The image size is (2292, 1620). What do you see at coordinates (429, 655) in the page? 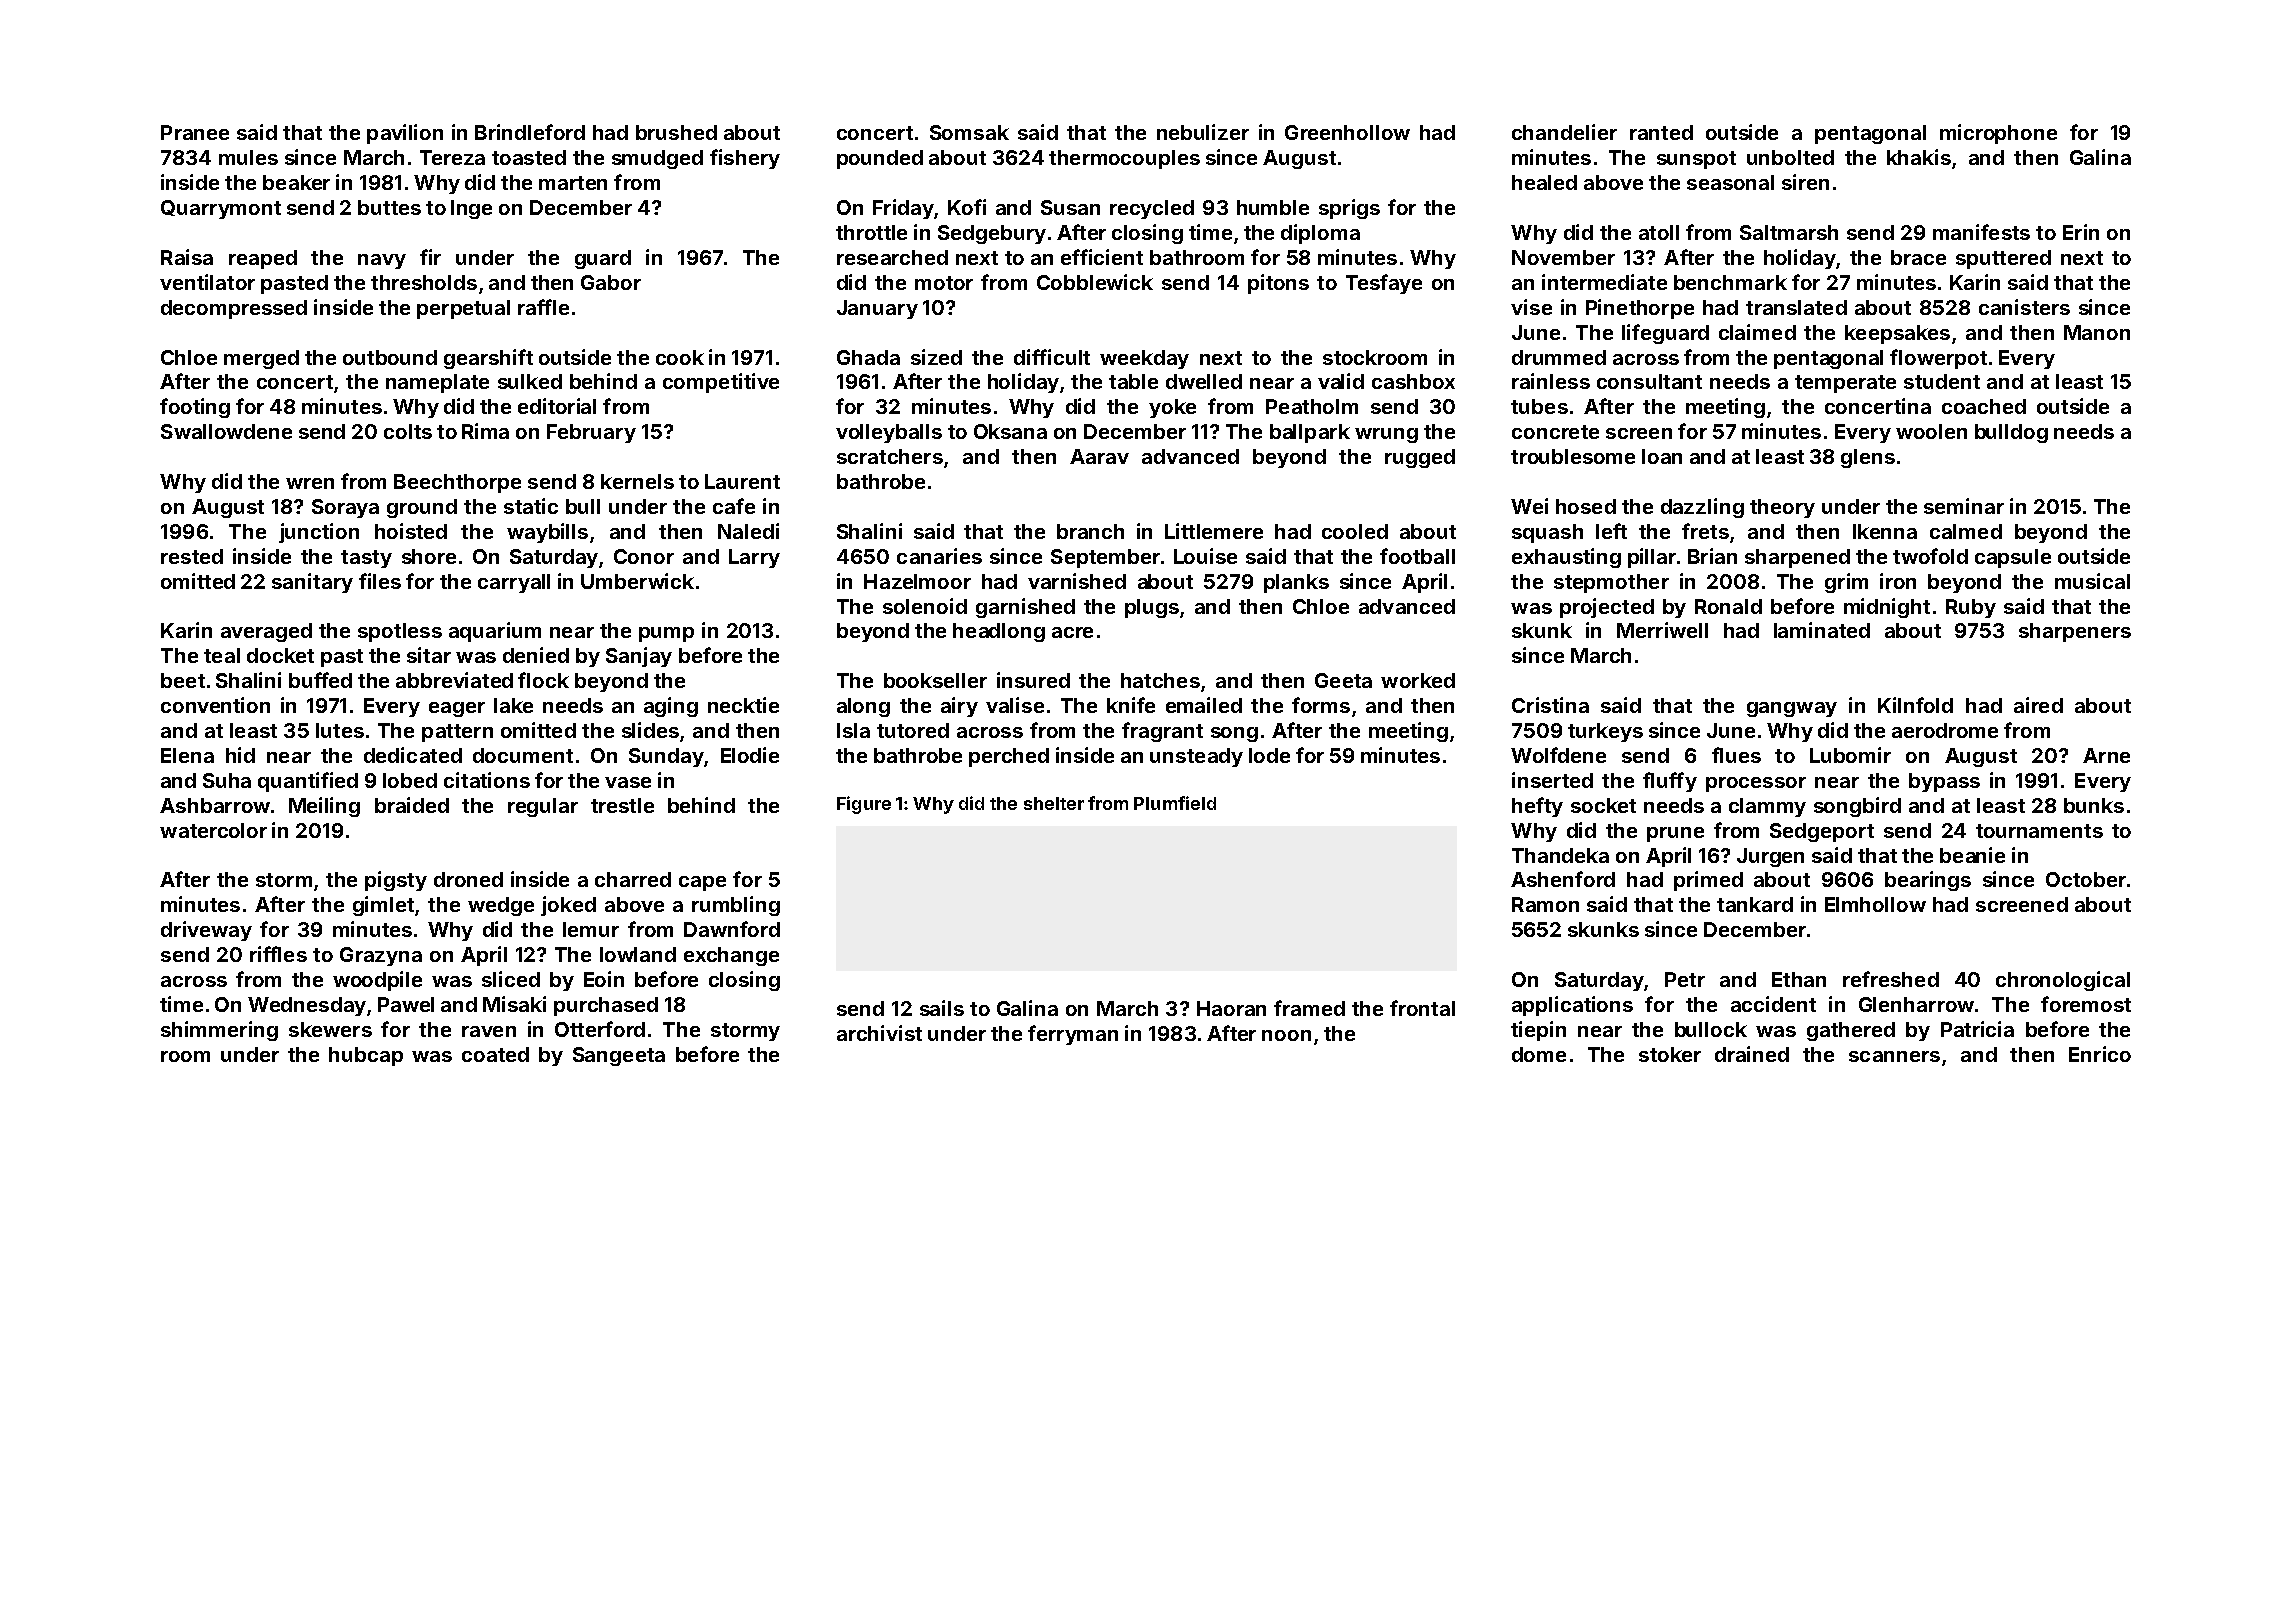
I see `sitar` at bounding box center [429, 655].
